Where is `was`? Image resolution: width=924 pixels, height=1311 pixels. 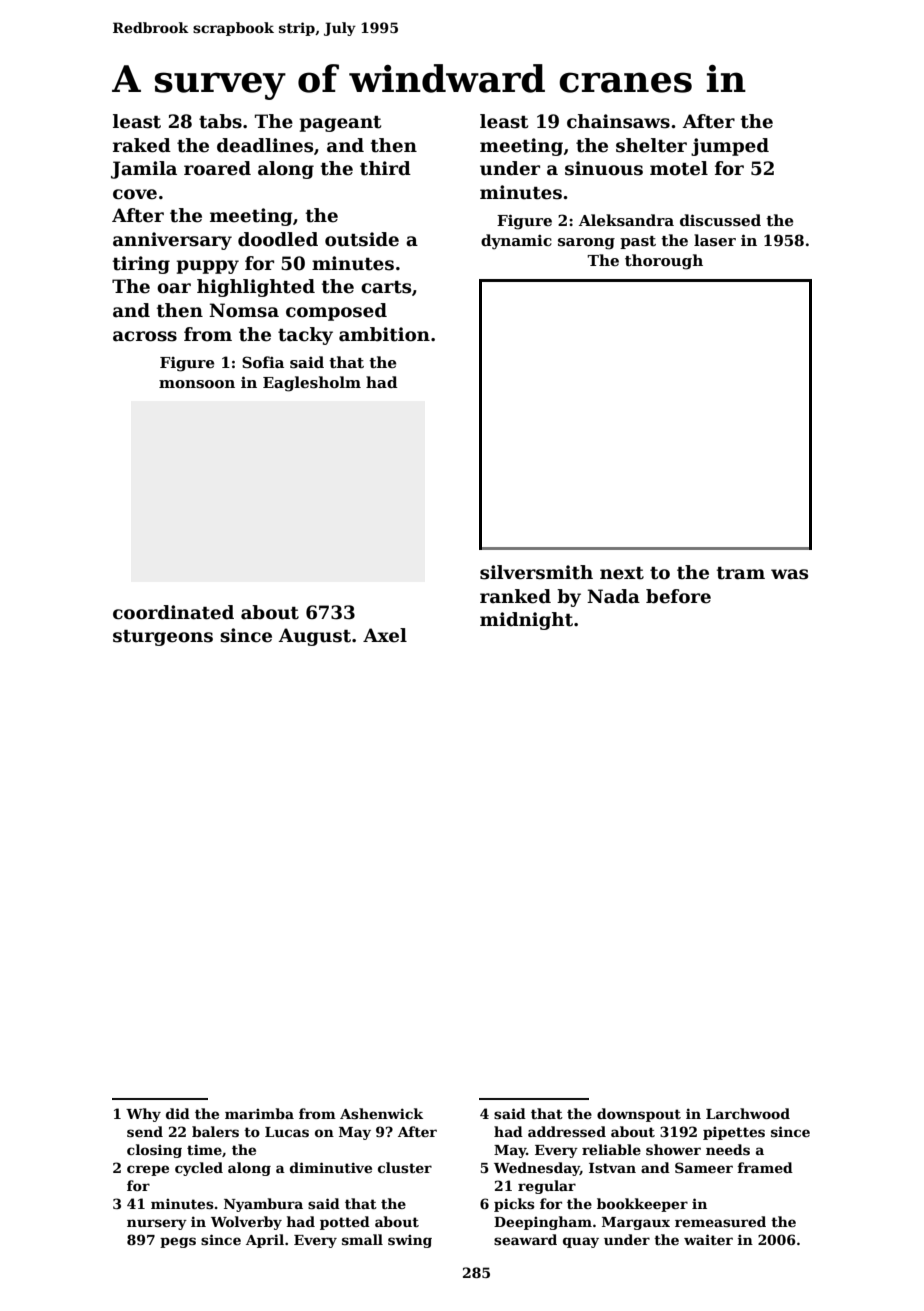 was is located at coordinates (789, 574).
